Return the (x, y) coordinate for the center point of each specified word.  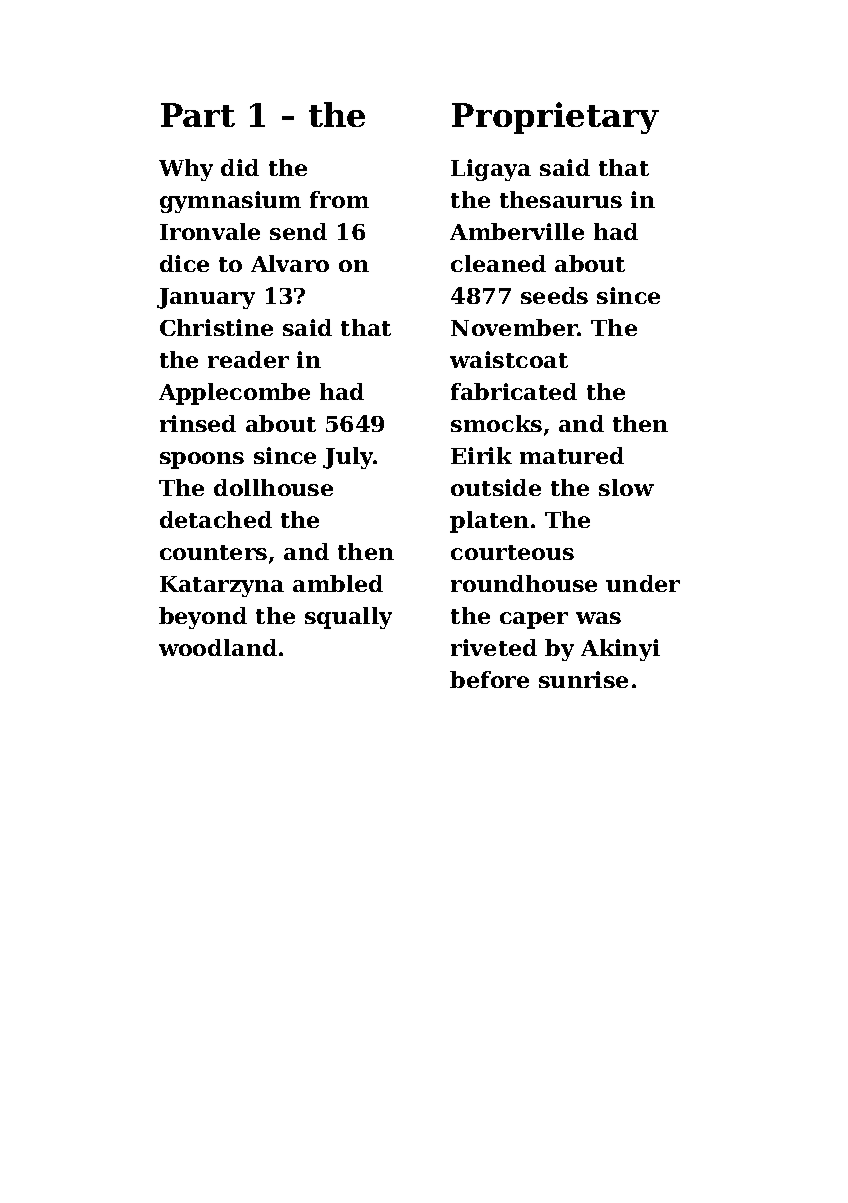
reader (248, 359)
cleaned (498, 263)
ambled (338, 583)
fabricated (514, 391)
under (643, 583)
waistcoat (509, 359)
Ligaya (491, 170)
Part (198, 115)
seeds (554, 295)
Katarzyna (222, 586)
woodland (218, 647)
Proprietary (555, 118)
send (298, 231)
